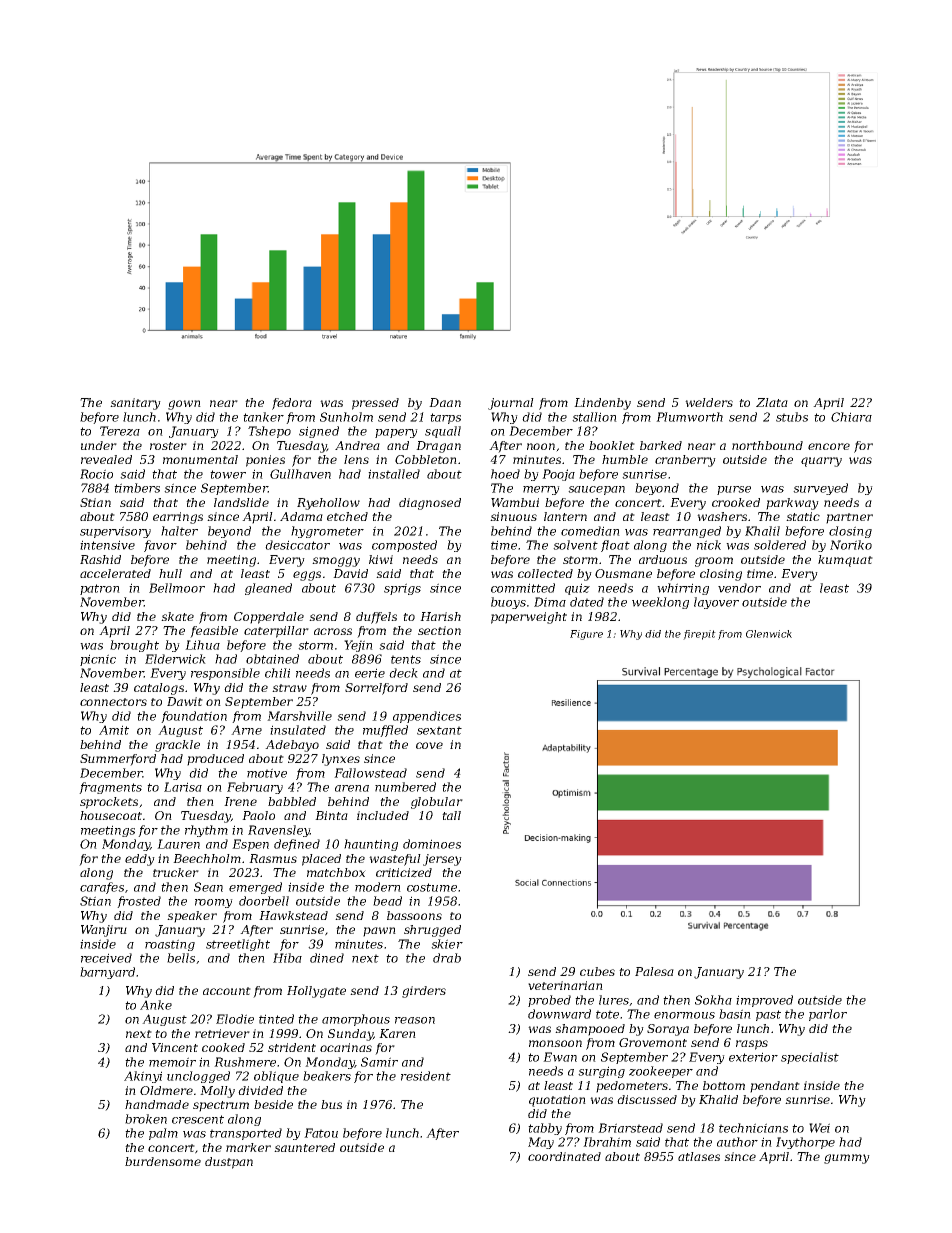 This image has width=952, height=1233. Describe the element at coordinates (565, 516) in the image. I see `lantern` at that location.
